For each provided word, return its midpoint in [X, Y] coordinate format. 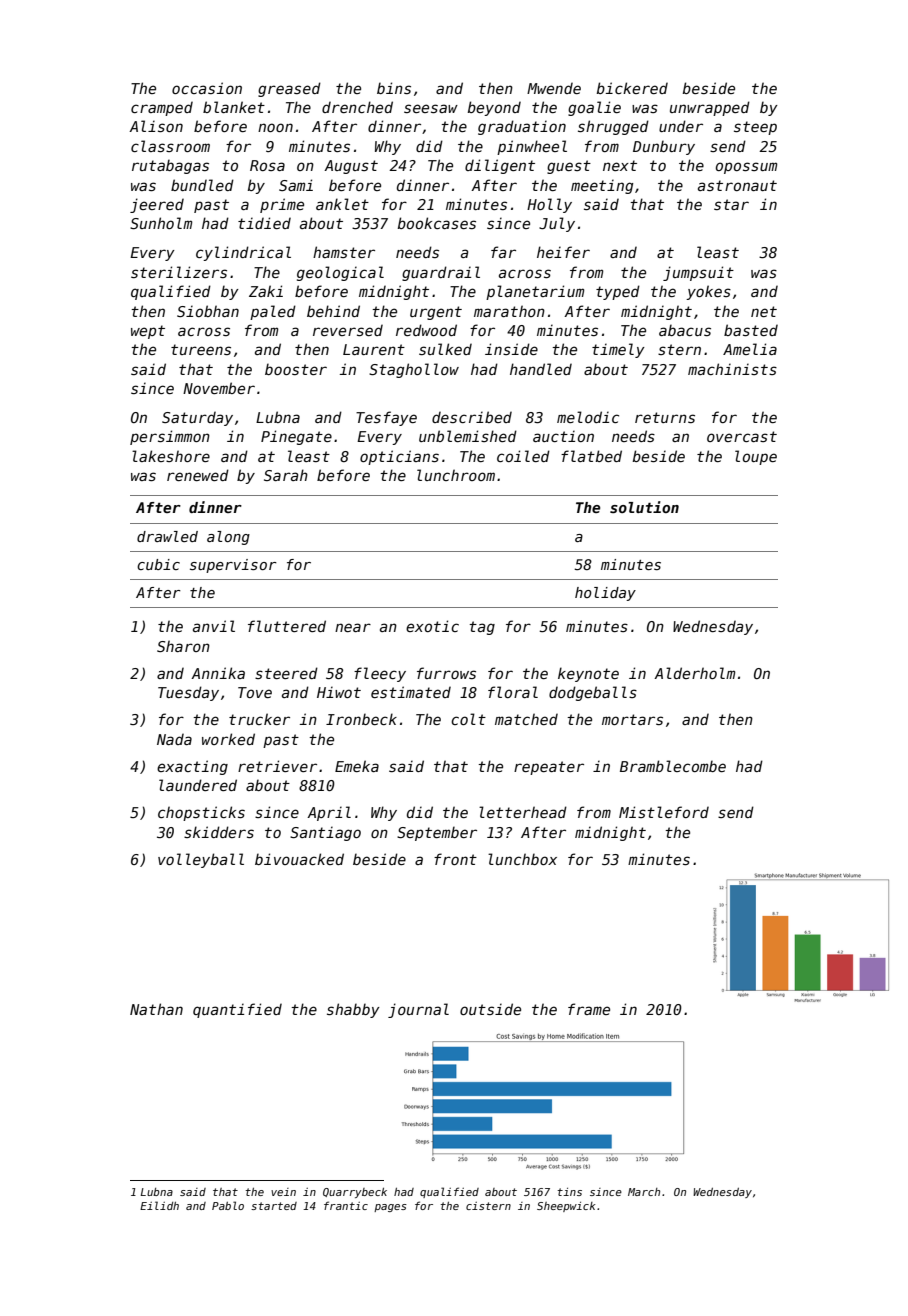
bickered [632, 88]
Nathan [156, 1009]
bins [394, 88]
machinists [732, 369]
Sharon [183, 646]
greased [289, 89]
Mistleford [664, 812]
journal [418, 1010]
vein [283, 1192]
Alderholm [694, 673]
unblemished [468, 436]
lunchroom [456, 475]
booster [296, 369]
